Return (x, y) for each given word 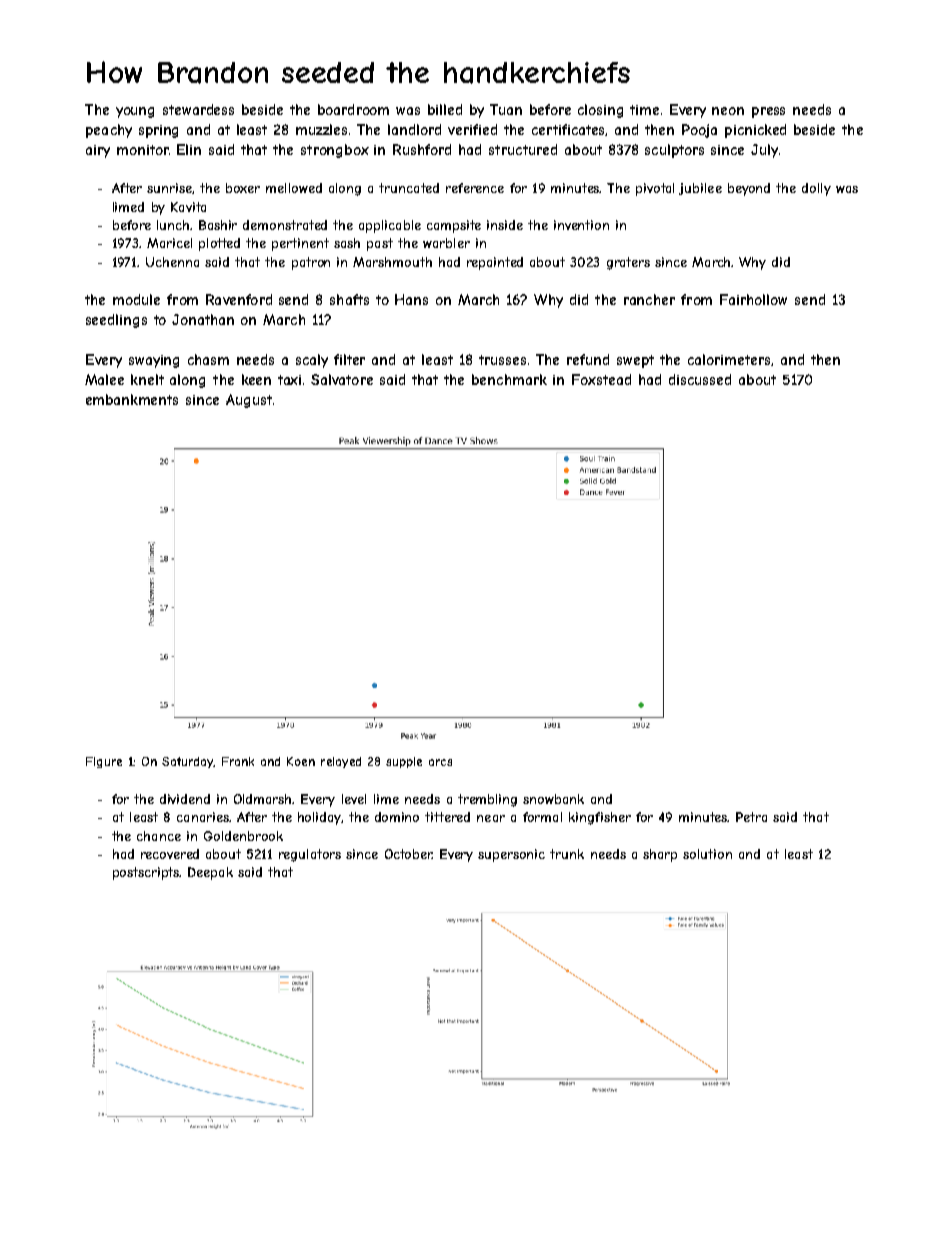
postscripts (146, 873)
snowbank (553, 799)
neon (728, 111)
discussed (700, 379)
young (135, 112)
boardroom (353, 109)
